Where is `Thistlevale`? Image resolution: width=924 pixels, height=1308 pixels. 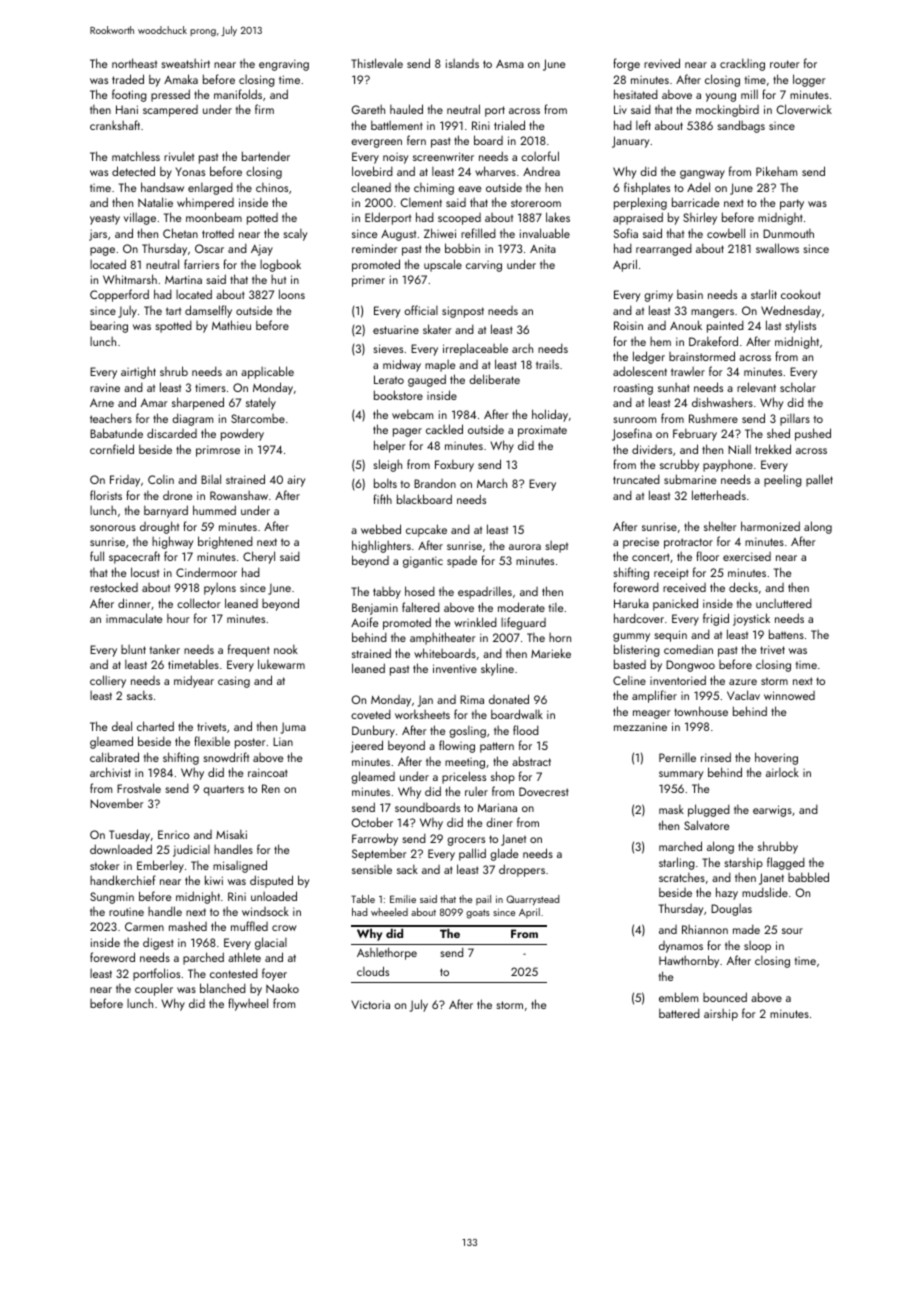 Thistlevale is located at coordinates (377, 63).
